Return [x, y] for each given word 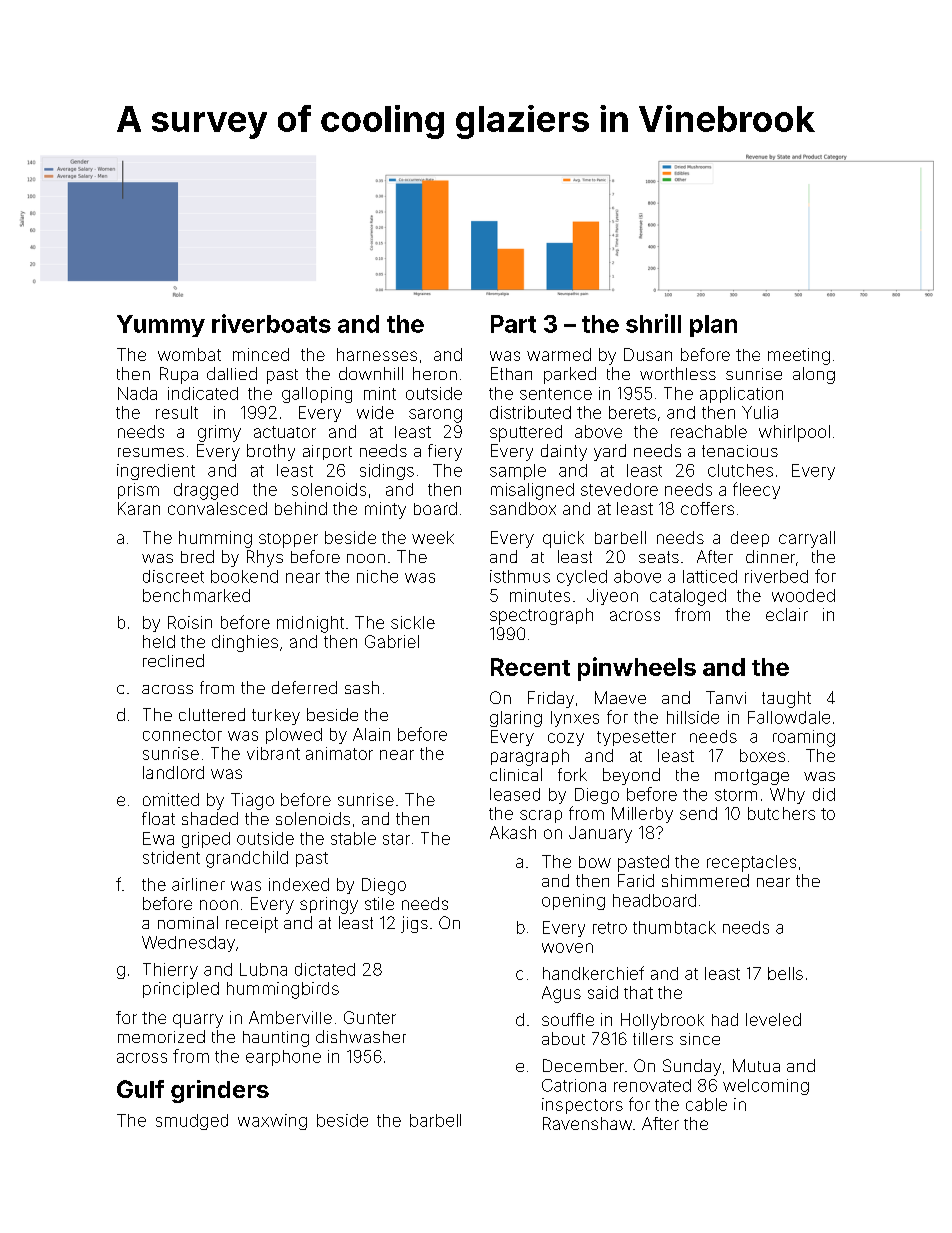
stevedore [619, 489]
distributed [530, 412]
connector [182, 735]
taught [786, 699]
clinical [516, 774]
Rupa [179, 375]
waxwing [272, 1122]
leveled [773, 1019]
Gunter [370, 1017]
